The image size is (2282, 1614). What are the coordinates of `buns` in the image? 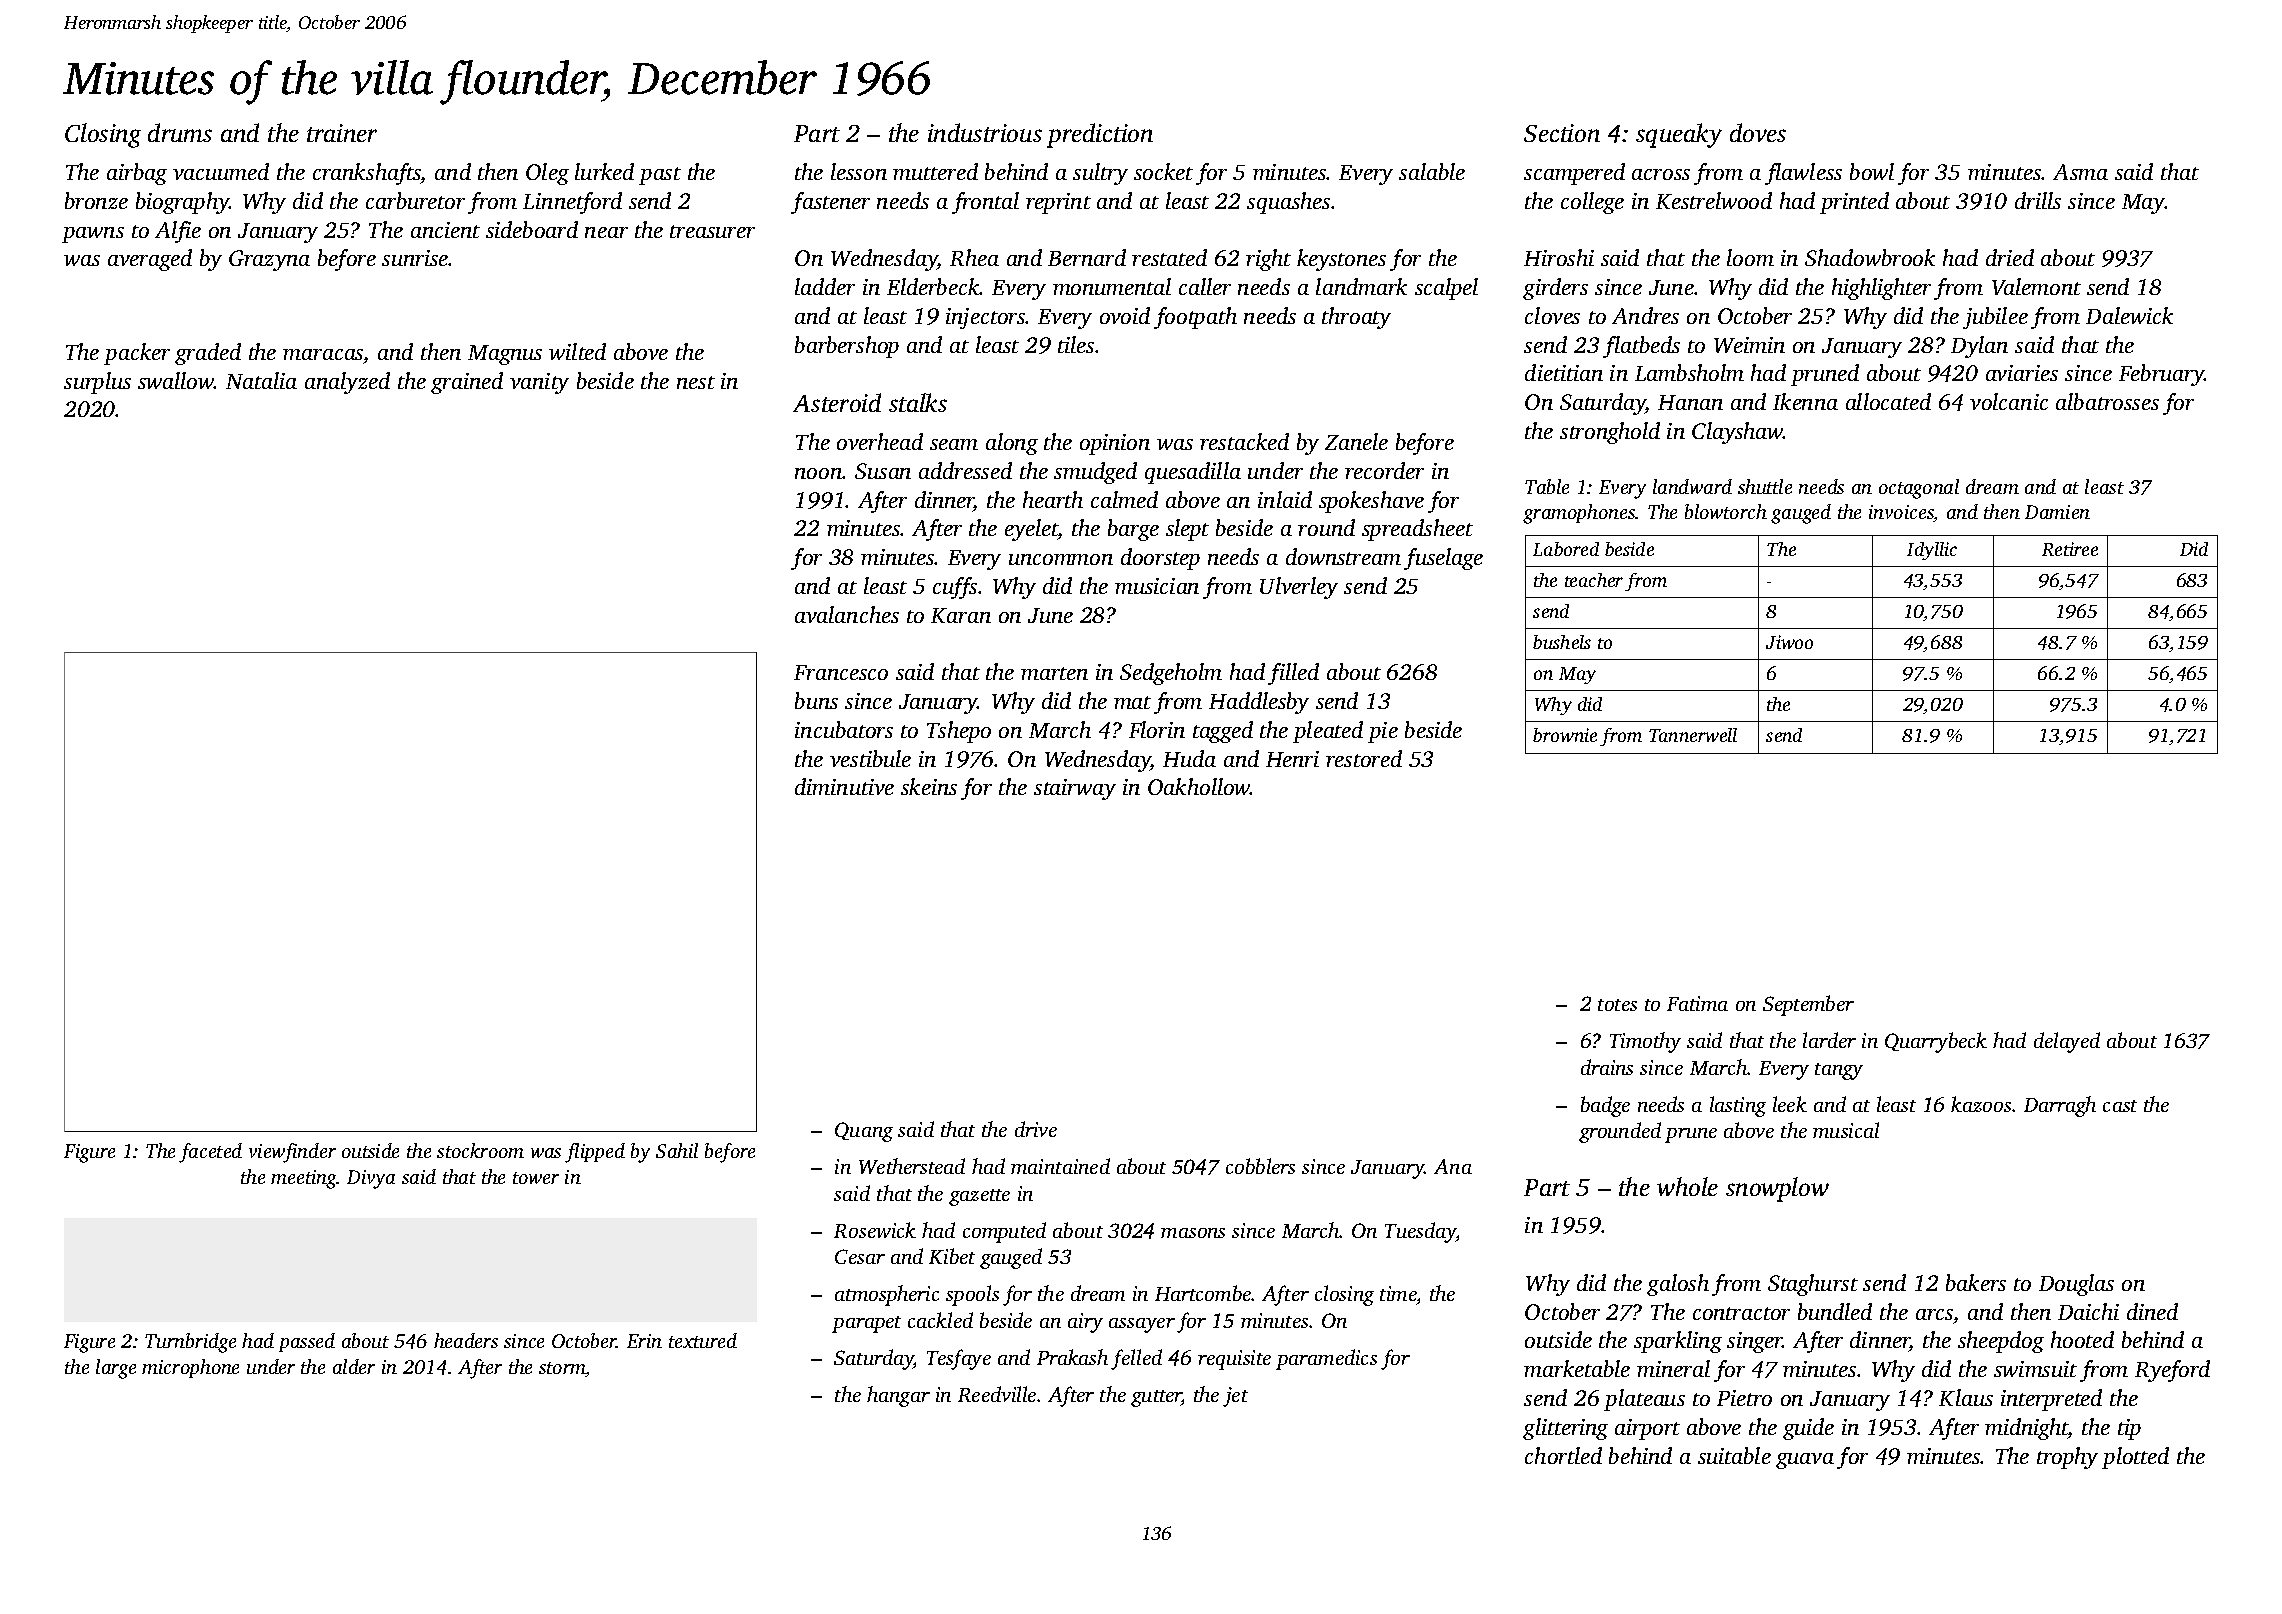 It's located at (816, 700).
